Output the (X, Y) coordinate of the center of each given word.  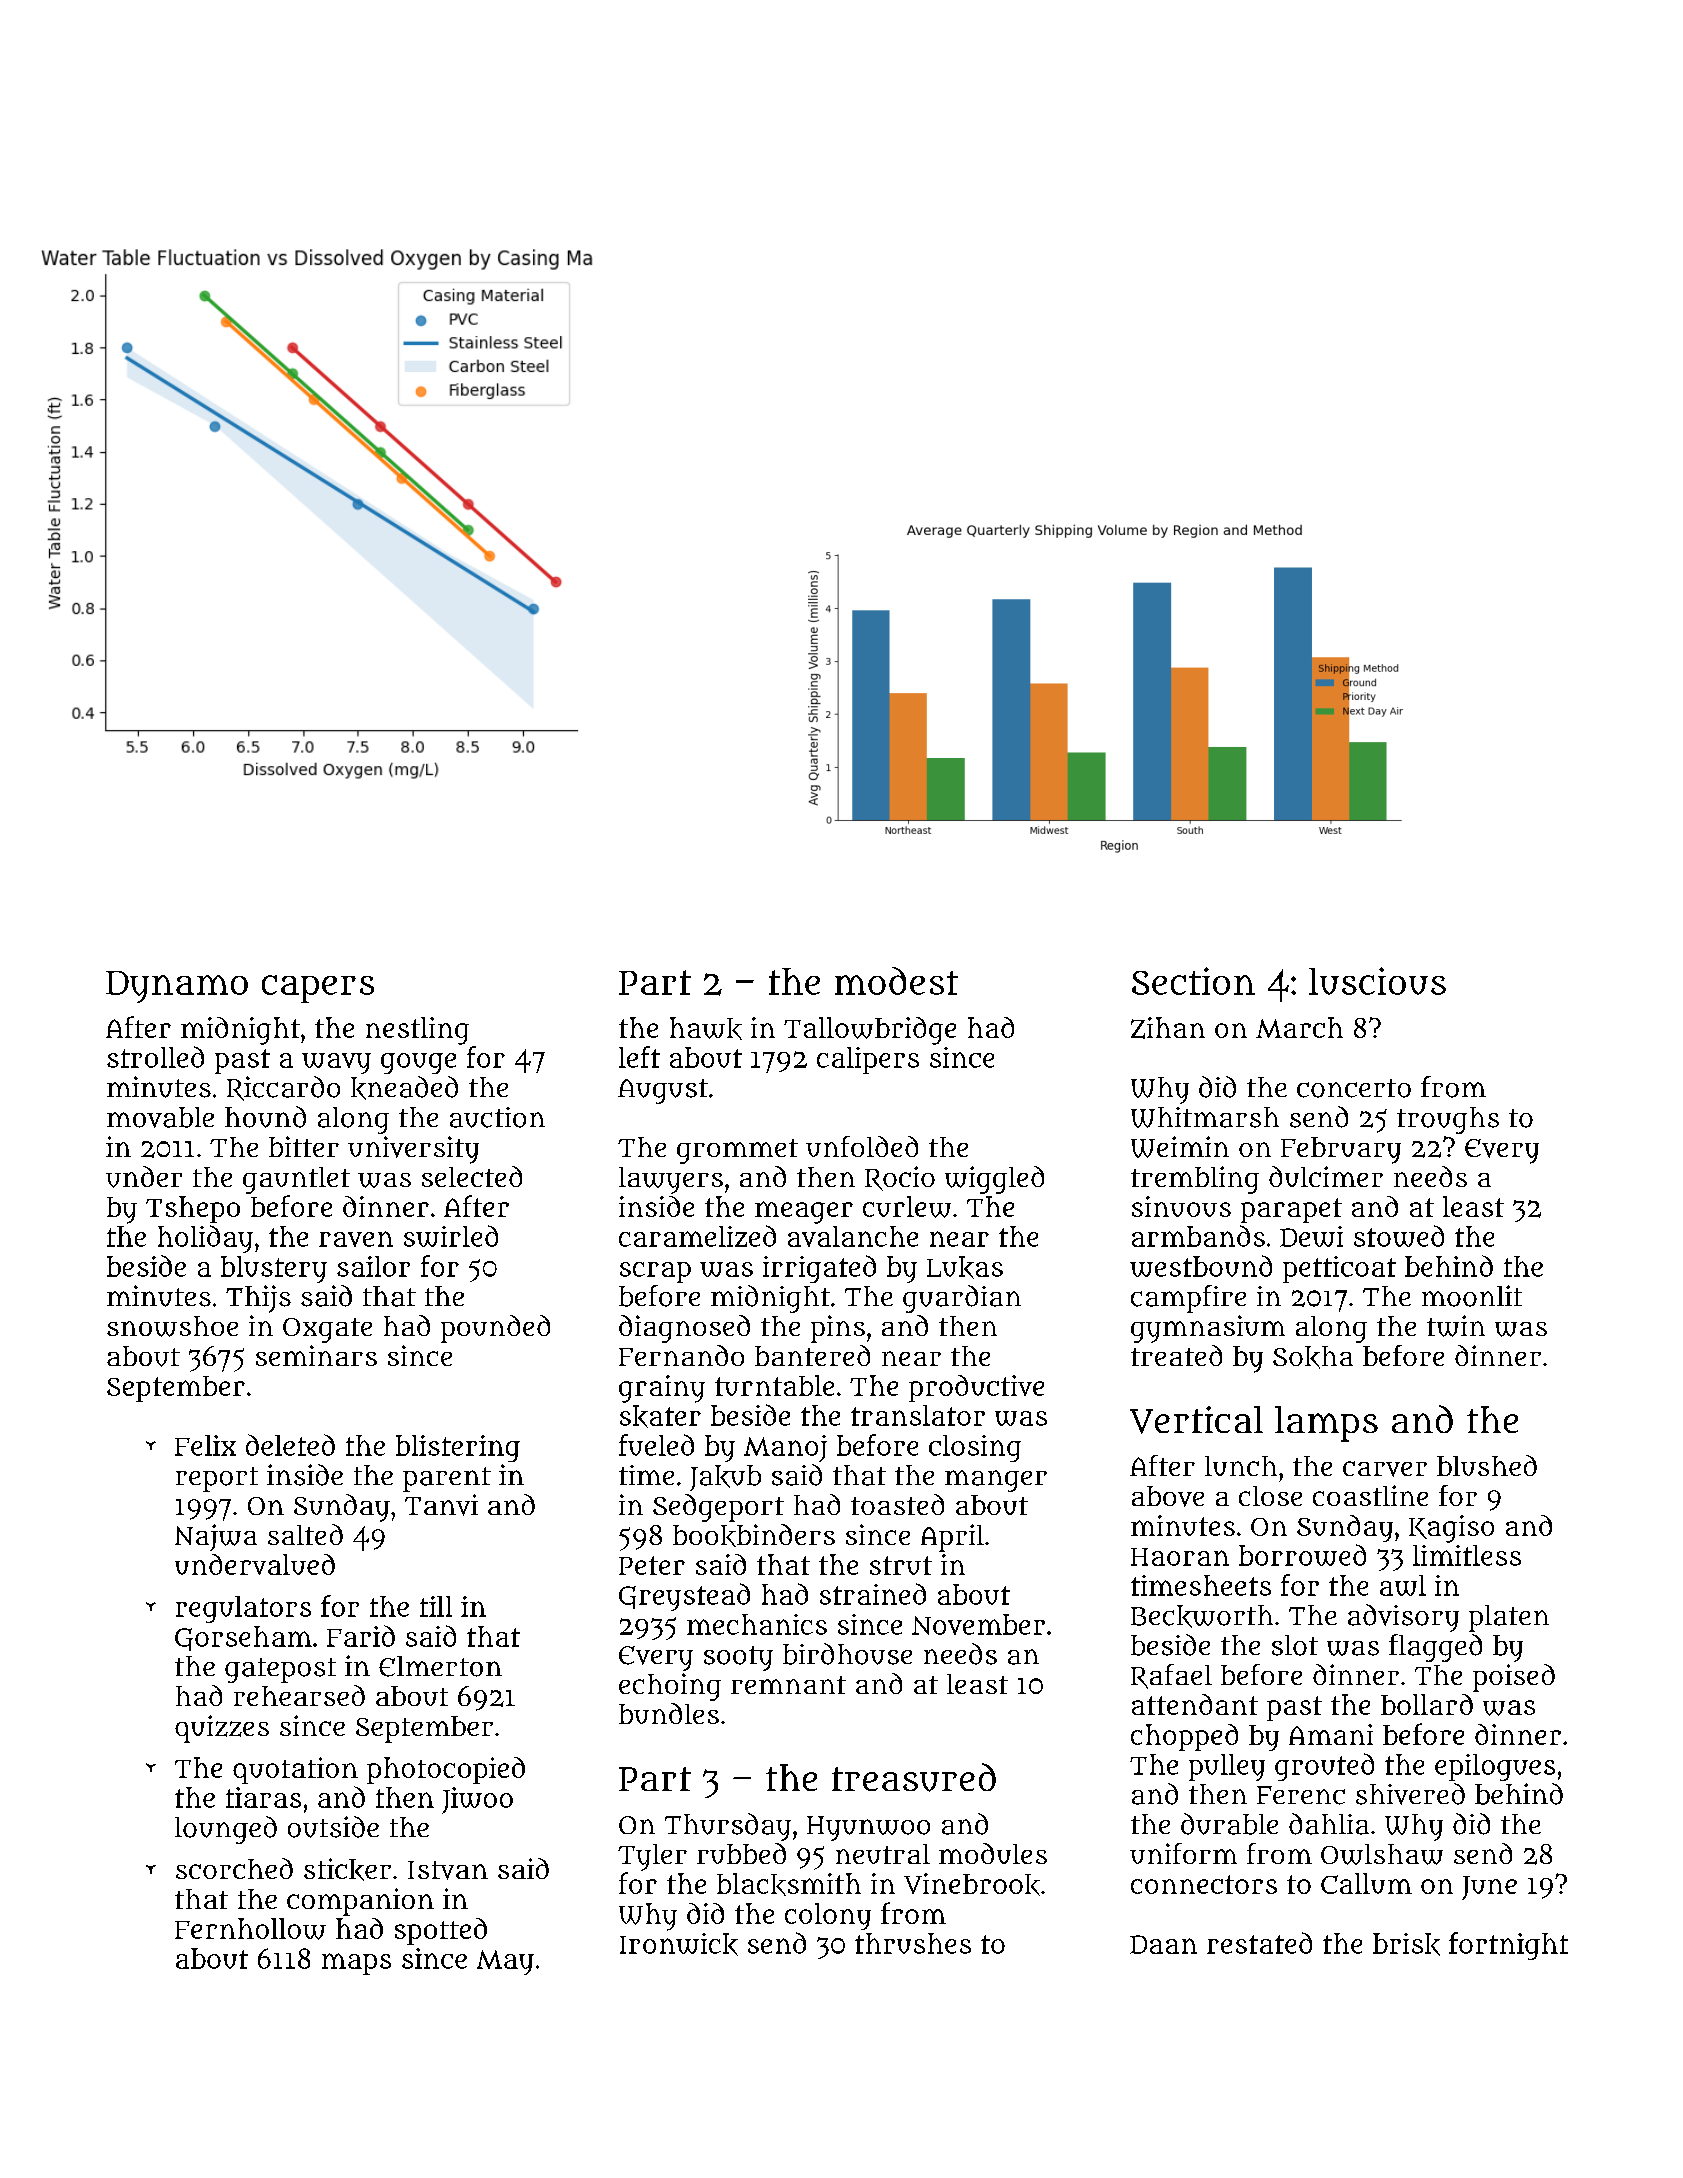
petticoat (1339, 1269)
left (639, 1057)
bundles (669, 1713)
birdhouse (847, 1654)
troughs (1448, 1120)
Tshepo (193, 1209)
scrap (655, 1272)
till (436, 1606)
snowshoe (172, 1326)
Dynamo (177, 987)
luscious (1377, 981)
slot (1295, 1645)
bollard (1427, 1704)
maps (356, 1964)
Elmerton (440, 1666)
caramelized (697, 1236)
